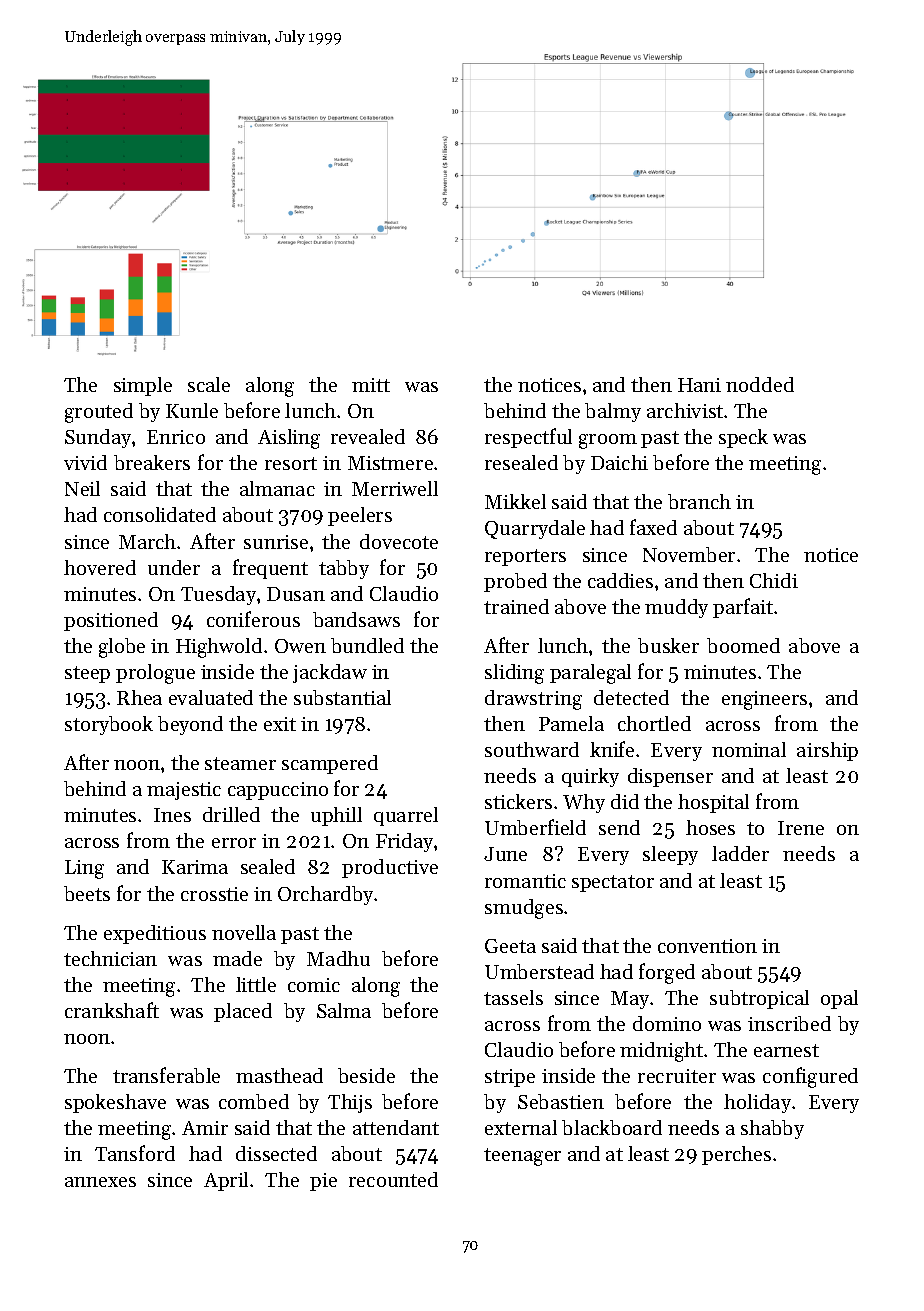  Describe the element at coordinates (515, 501) in the image. I see `Mikkel` at that location.
